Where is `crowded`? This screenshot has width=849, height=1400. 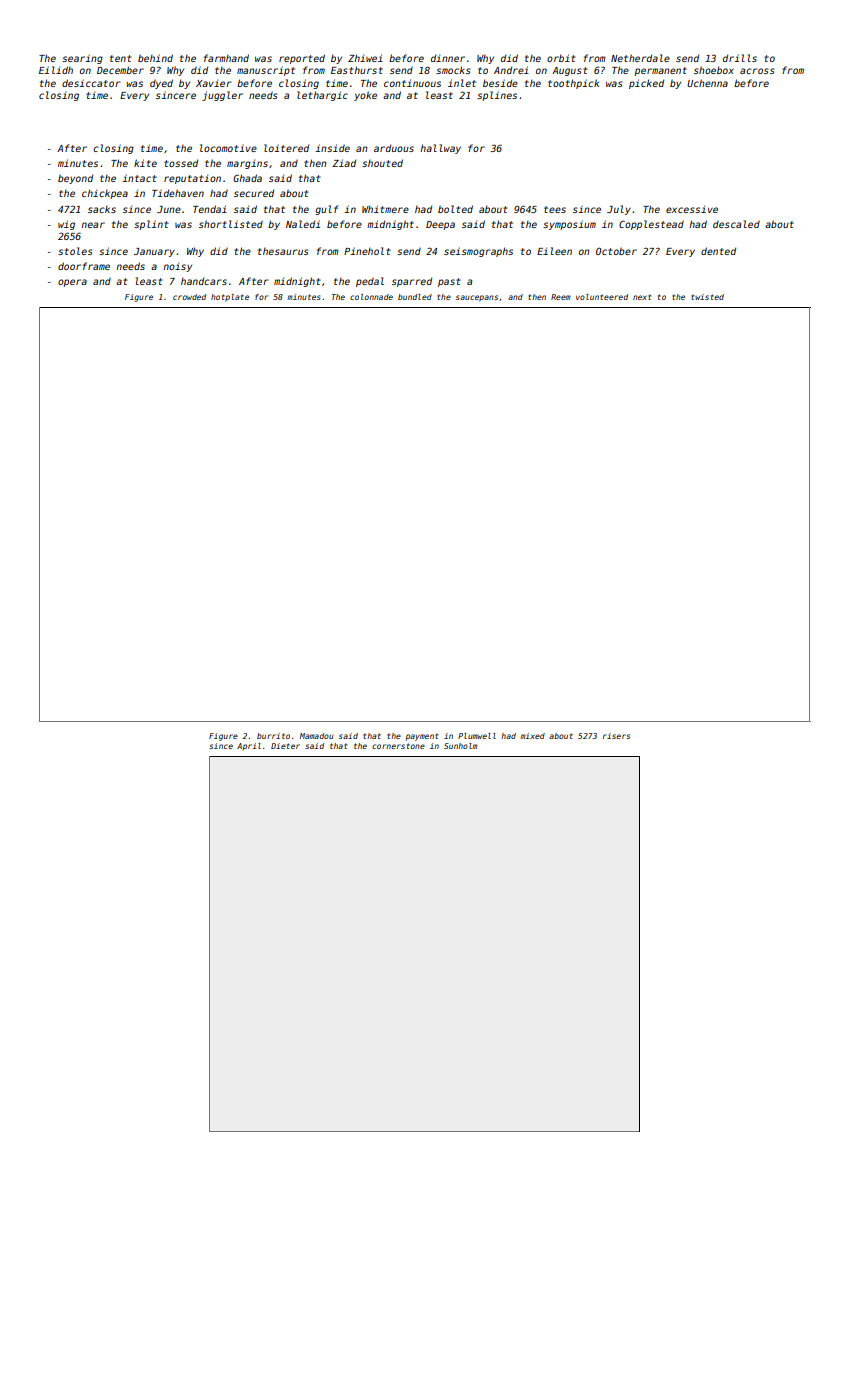
crowded is located at coordinates (189, 297).
